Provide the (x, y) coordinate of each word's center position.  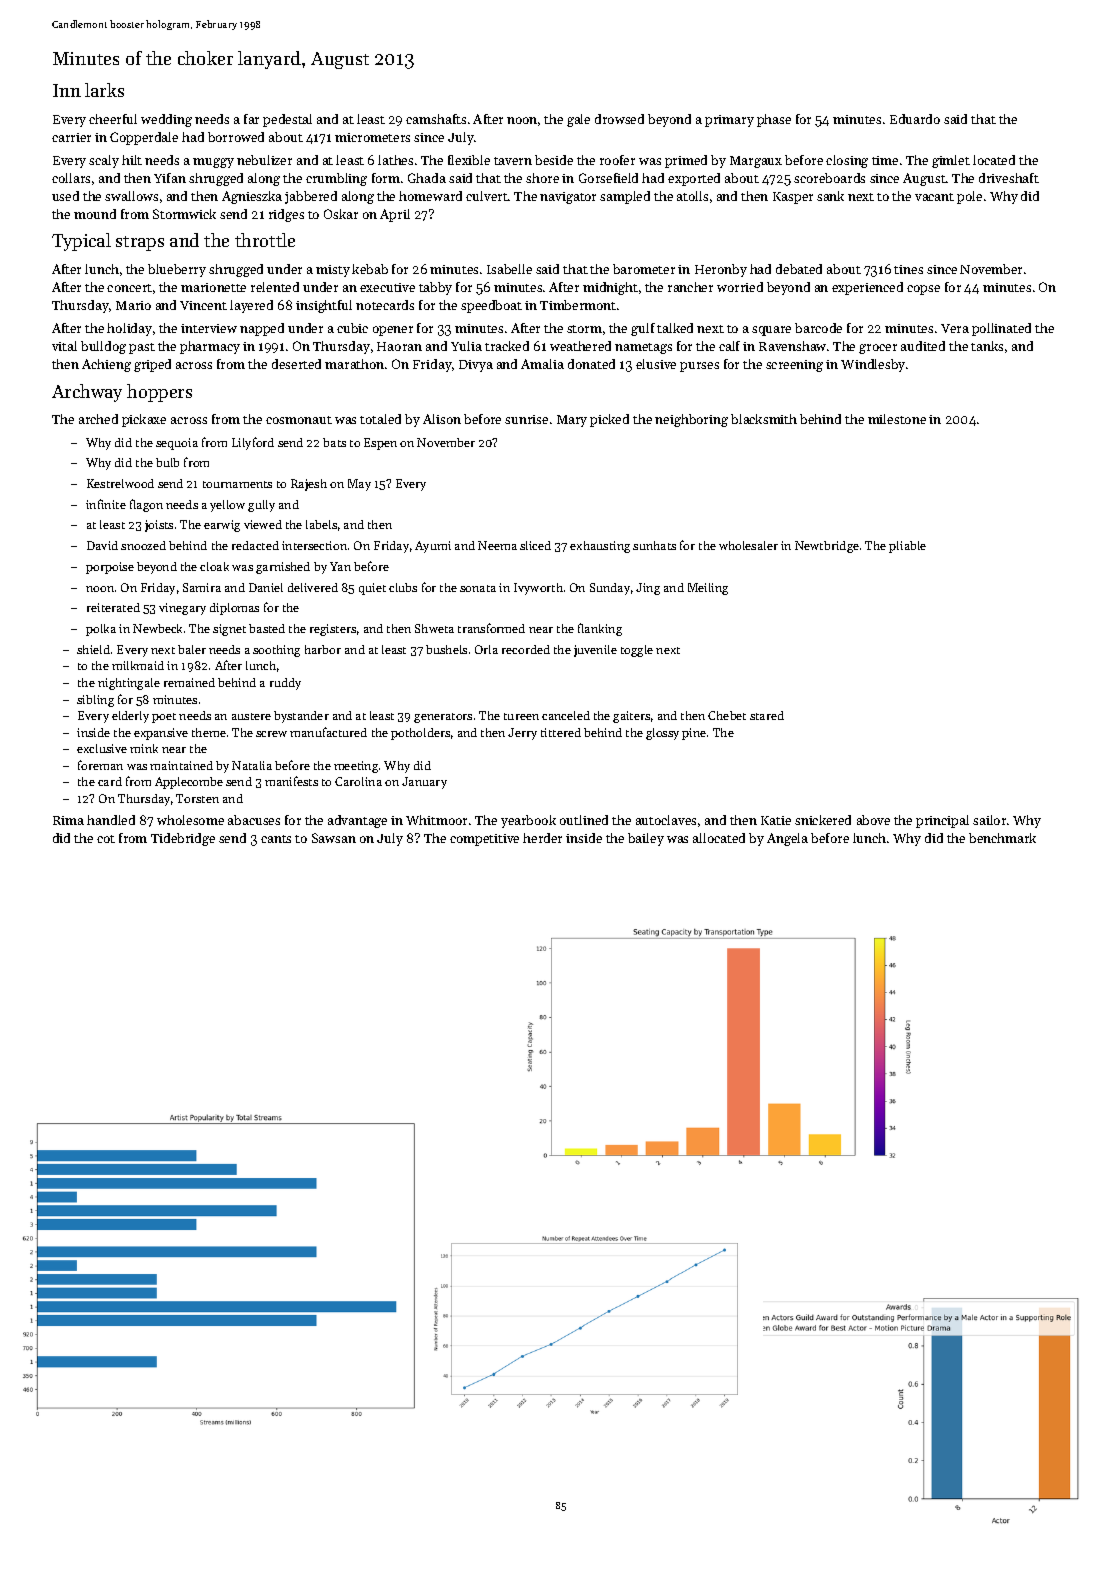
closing (847, 161)
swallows (131, 196)
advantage (357, 821)
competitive (484, 840)
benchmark (1002, 838)
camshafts (436, 119)
